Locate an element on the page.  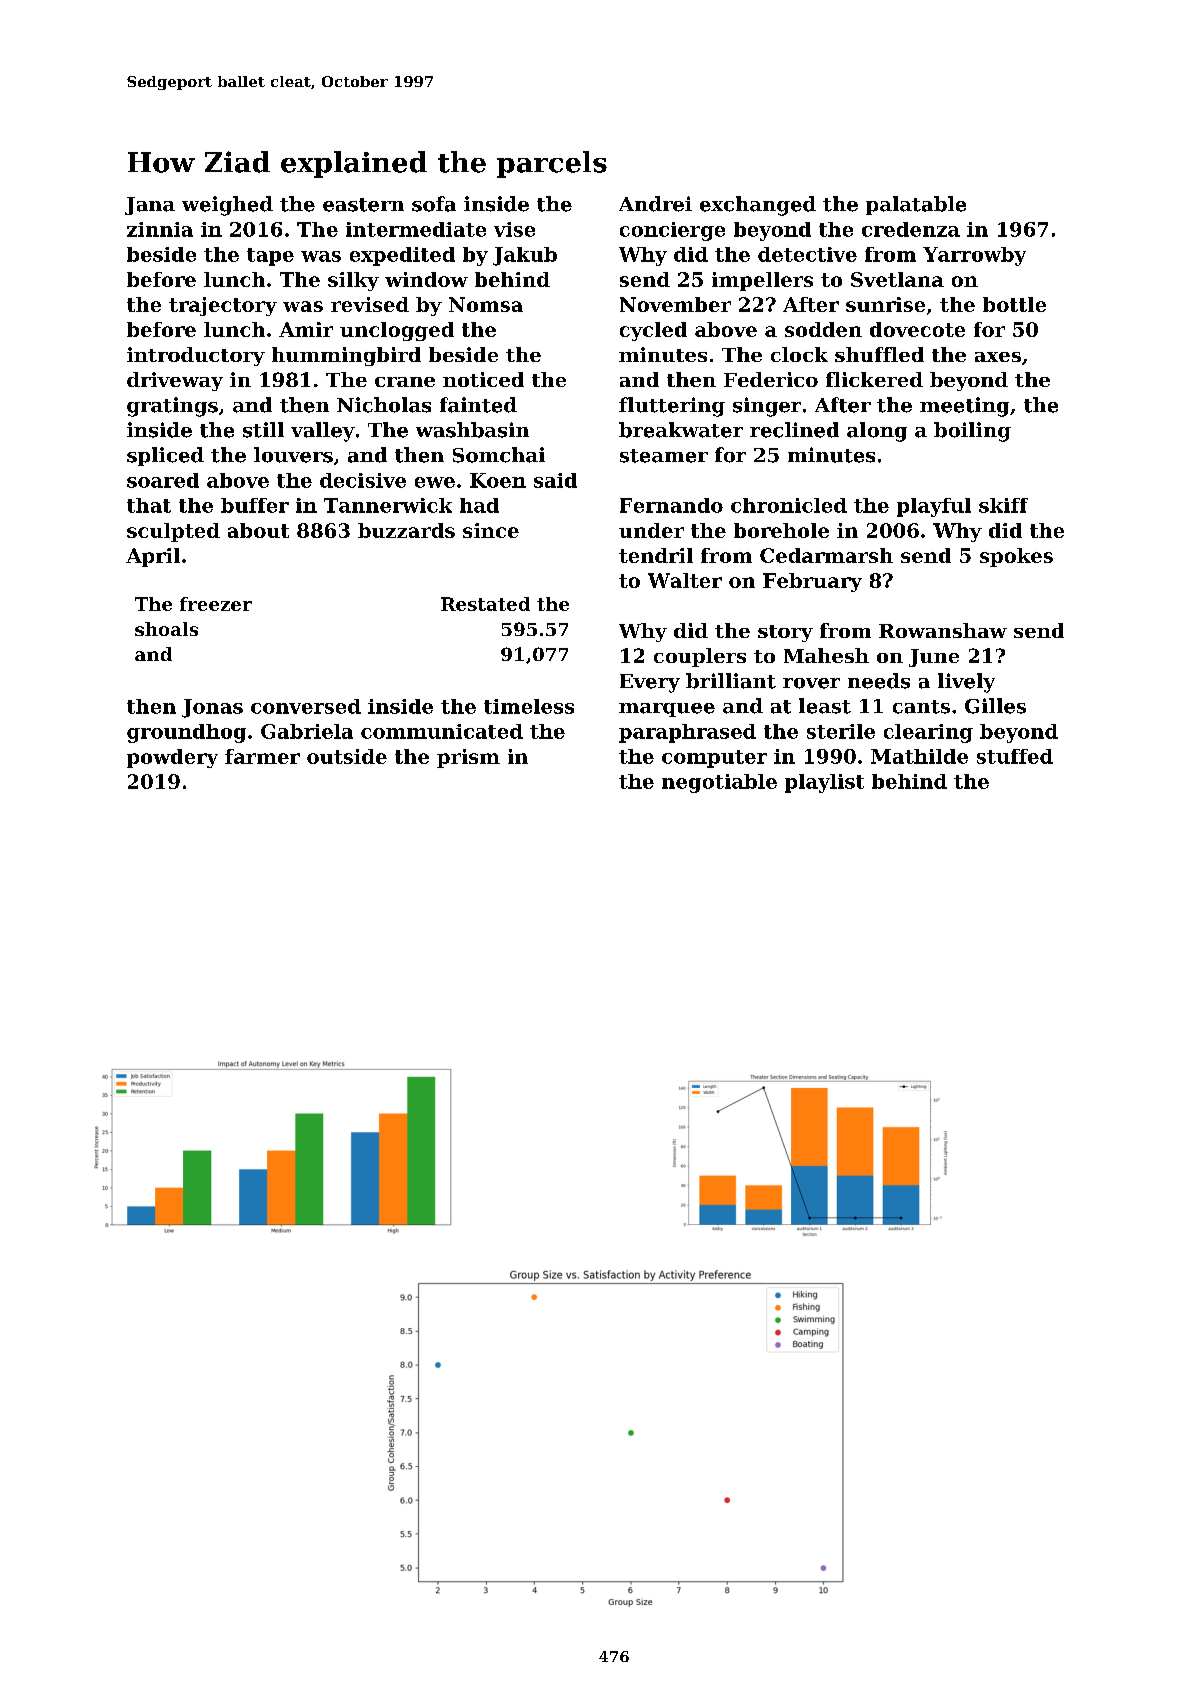
conversed is located at coordinates (306, 706).
